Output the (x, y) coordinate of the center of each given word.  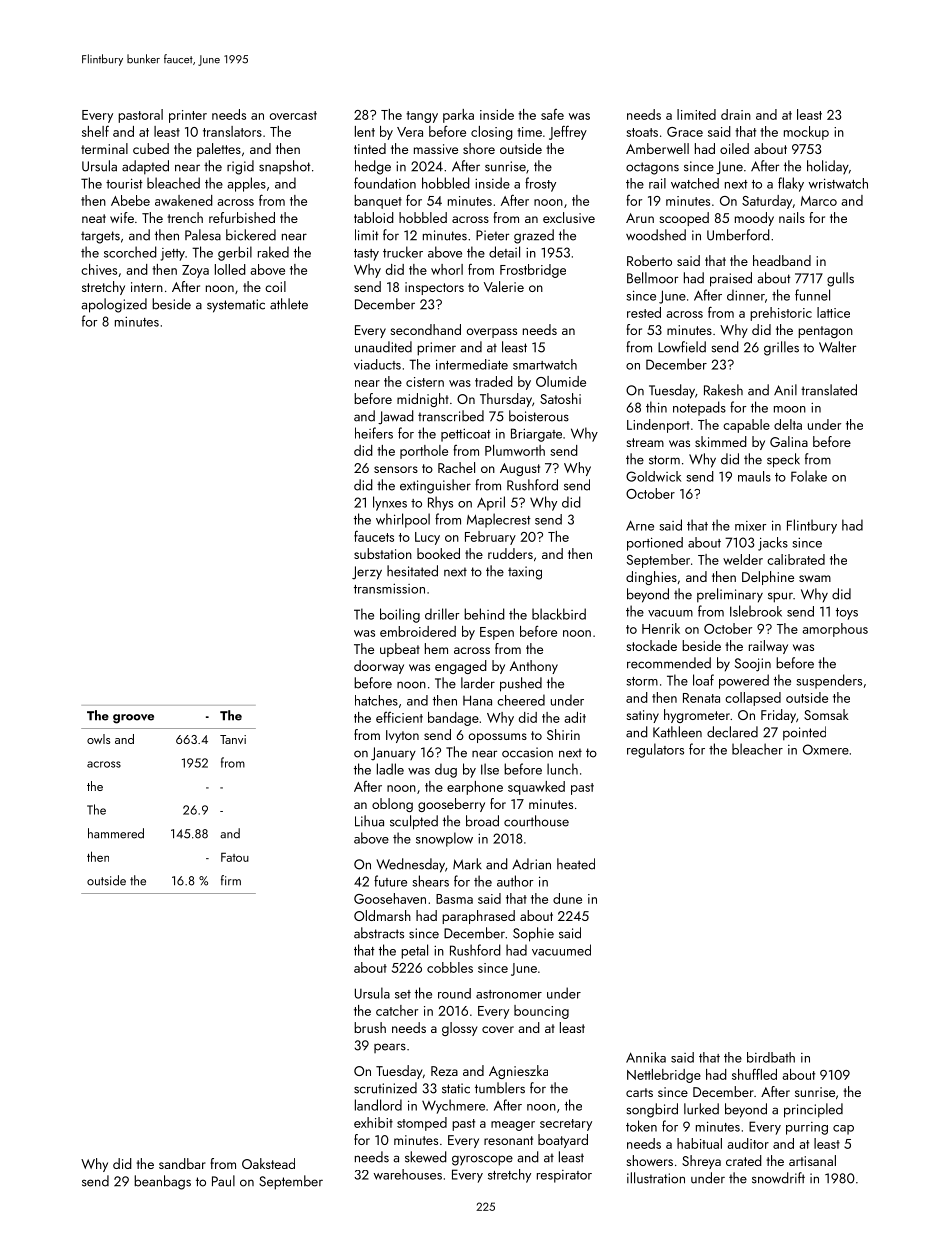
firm (231, 880)
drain (736, 114)
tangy (422, 117)
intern (147, 287)
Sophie (533, 934)
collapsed (753, 699)
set (403, 994)
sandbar (182, 1163)
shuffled (754, 1074)
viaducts (377, 364)
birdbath (771, 1057)
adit (575, 717)
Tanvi (233, 739)
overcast (293, 115)
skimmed (721, 441)
